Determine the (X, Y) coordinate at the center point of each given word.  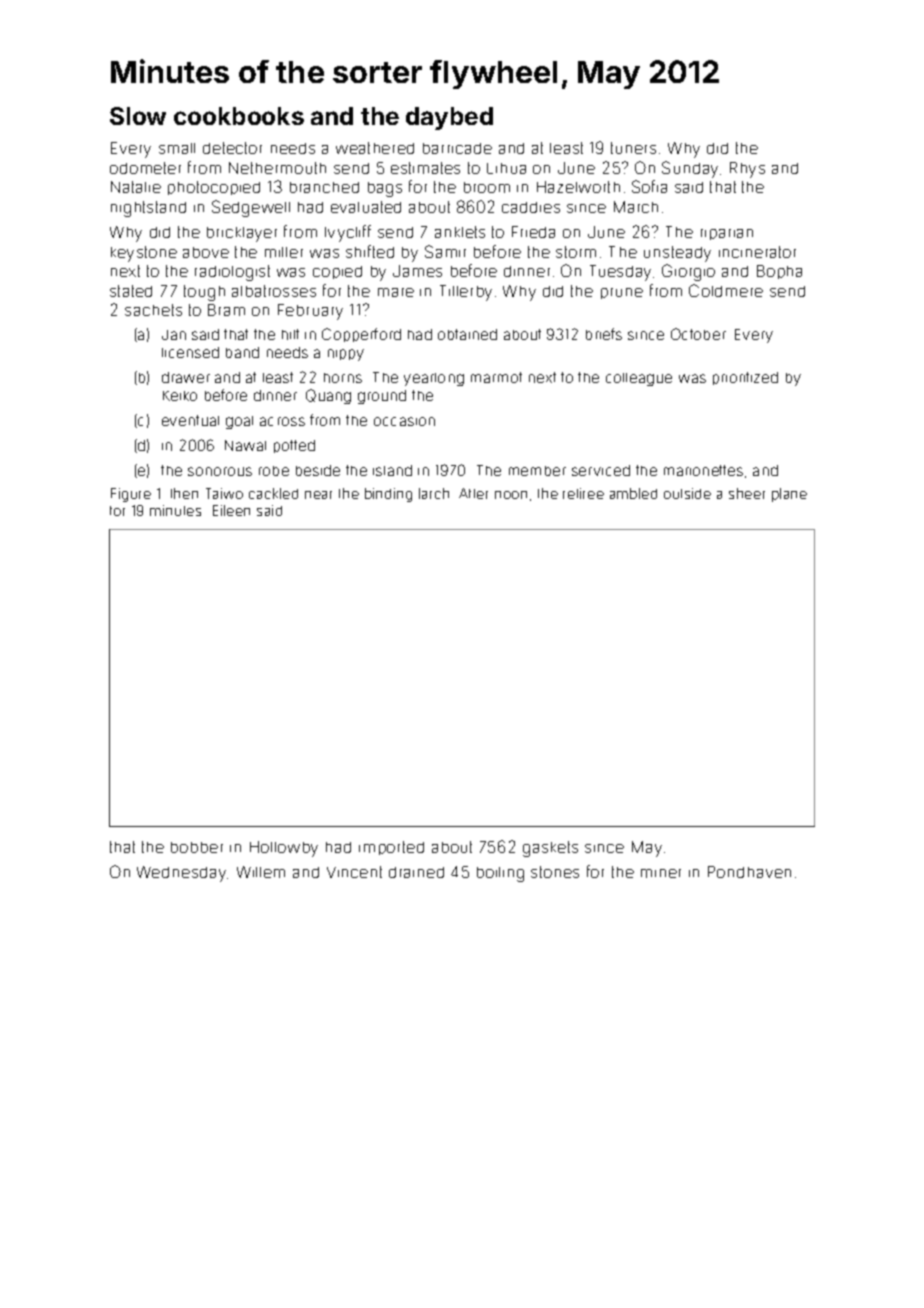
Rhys (747, 170)
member (537, 471)
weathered (375, 148)
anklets (460, 232)
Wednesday (182, 874)
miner (661, 873)
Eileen (231, 510)
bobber (197, 847)
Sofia (649, 186)
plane (789, 495)
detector (232, 148)
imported (391, 848)
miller (284, 252)
